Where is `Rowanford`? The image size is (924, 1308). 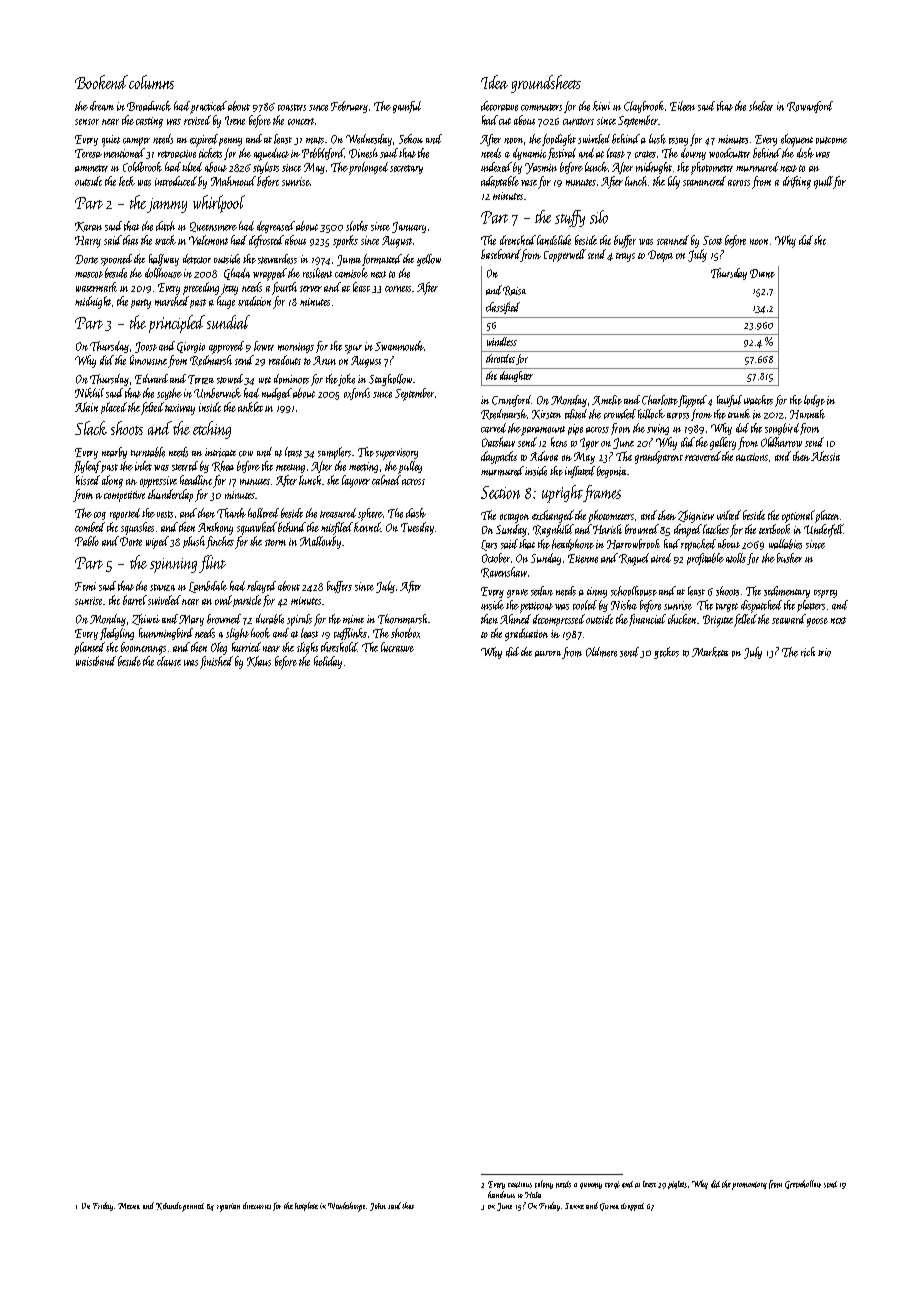
Rowanford is located at coordinates (810, 107).
